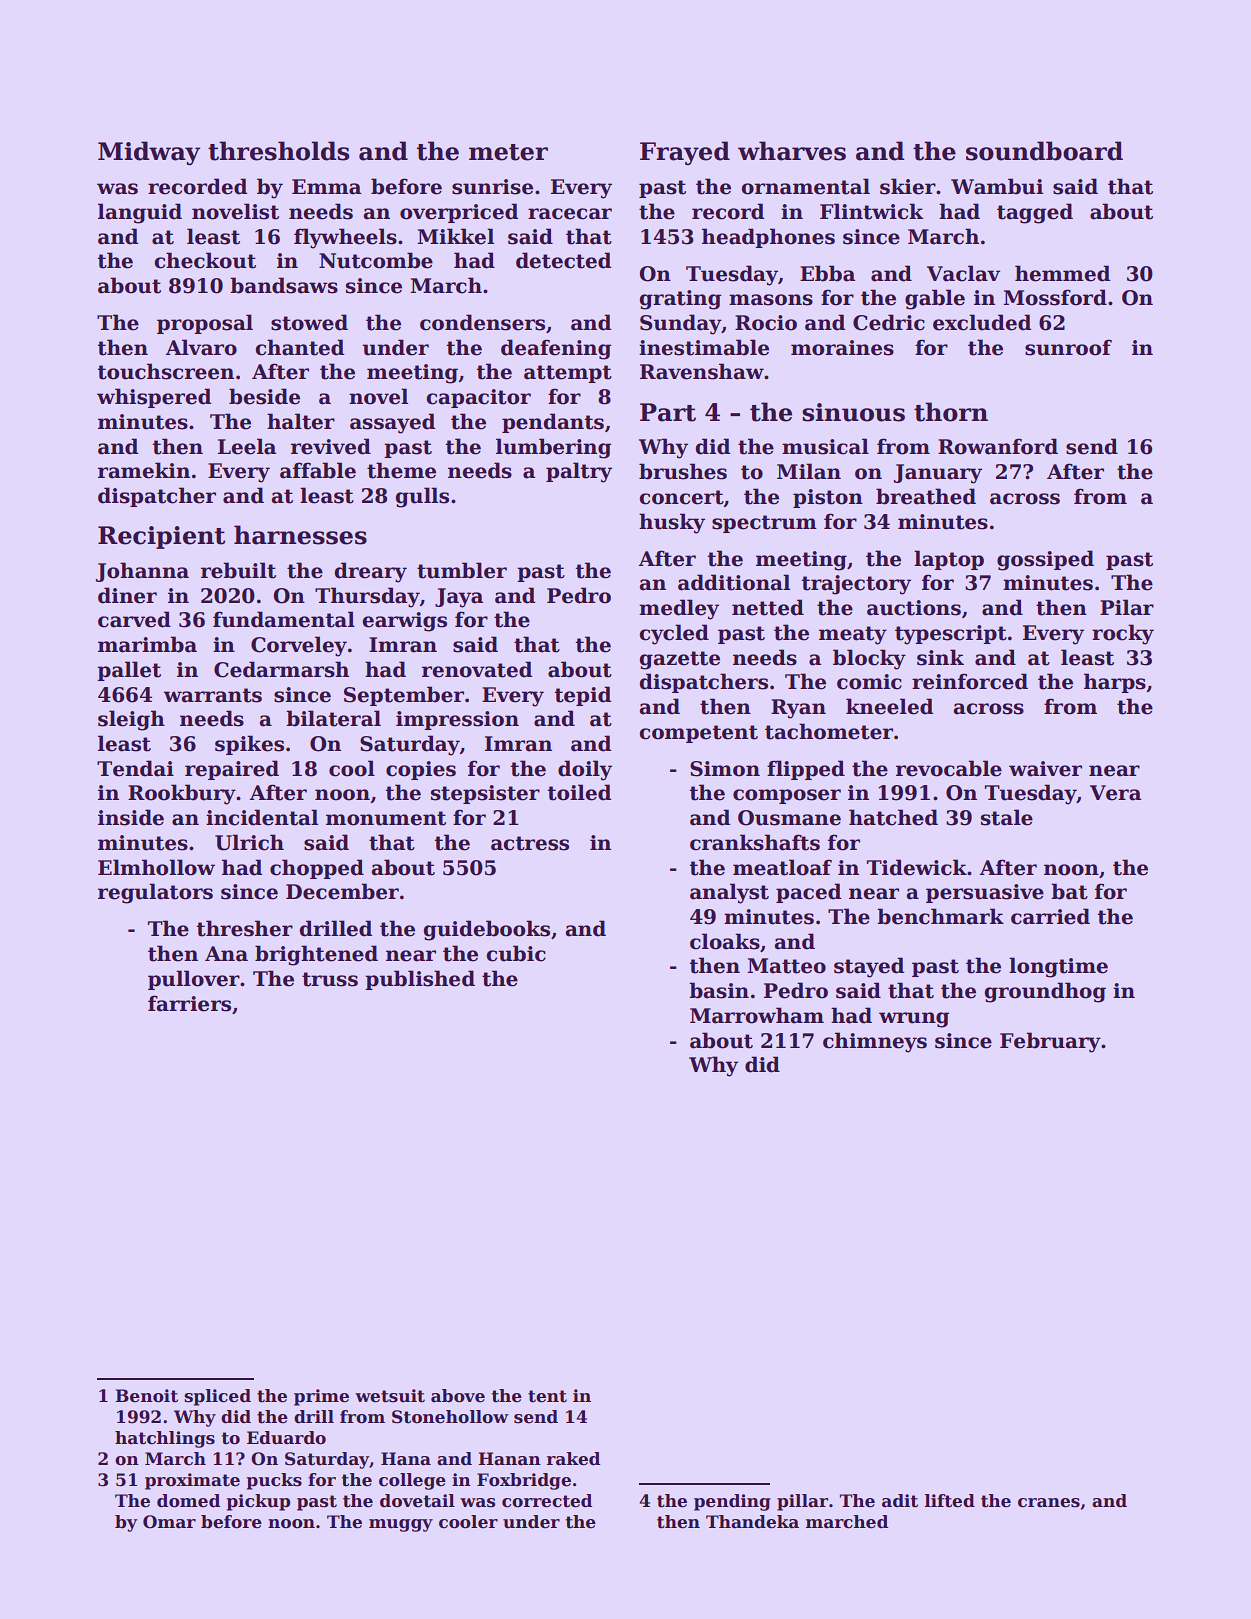 The image size is (1251, 1619). Describe the element at coordinates (155, 893) in the screenshot. I see `regulators` at that location.
